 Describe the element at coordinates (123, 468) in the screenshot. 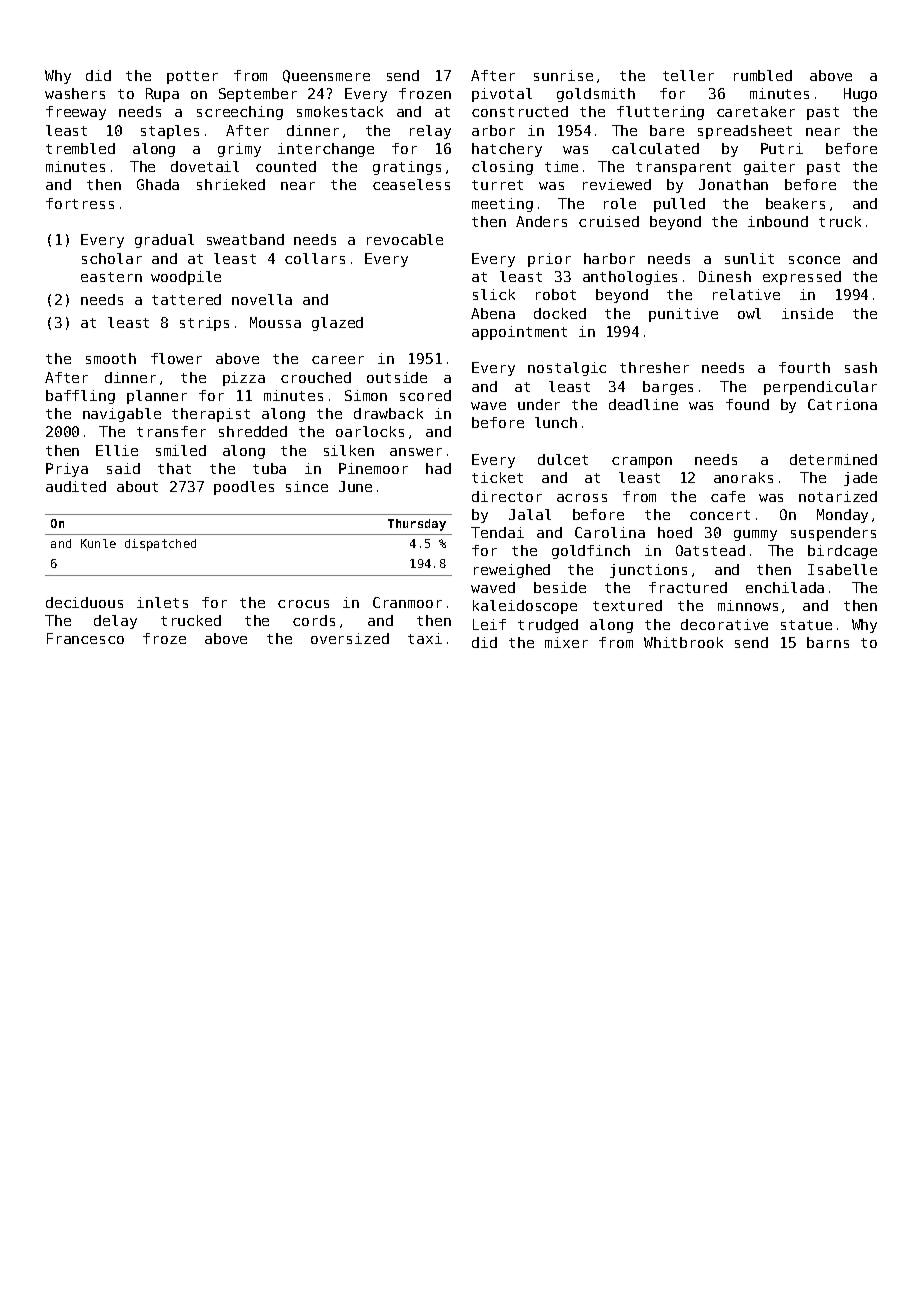

I see `said` at that location.
